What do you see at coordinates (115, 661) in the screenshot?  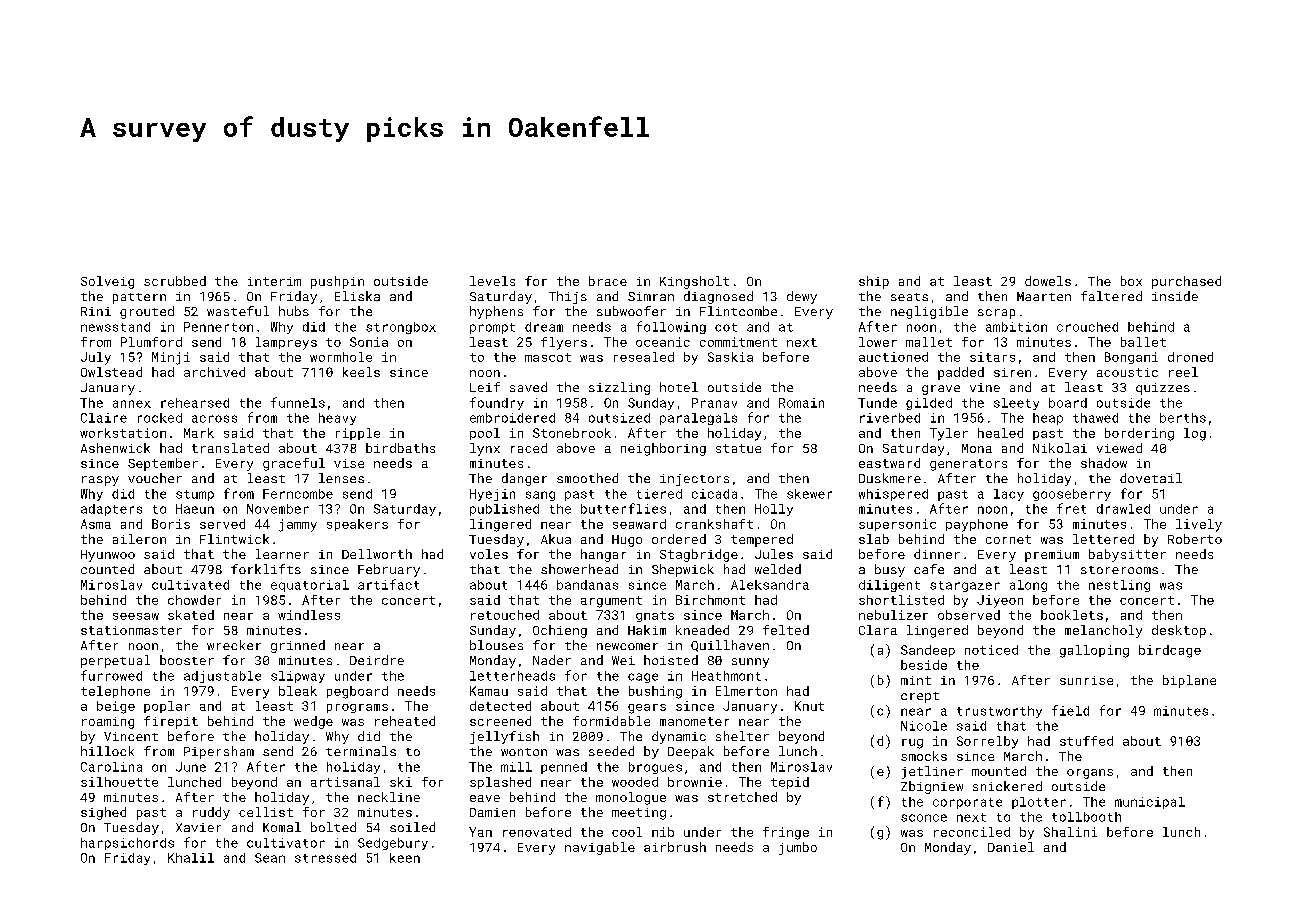 I see `perpetual` at bounding box center [115, 661].
